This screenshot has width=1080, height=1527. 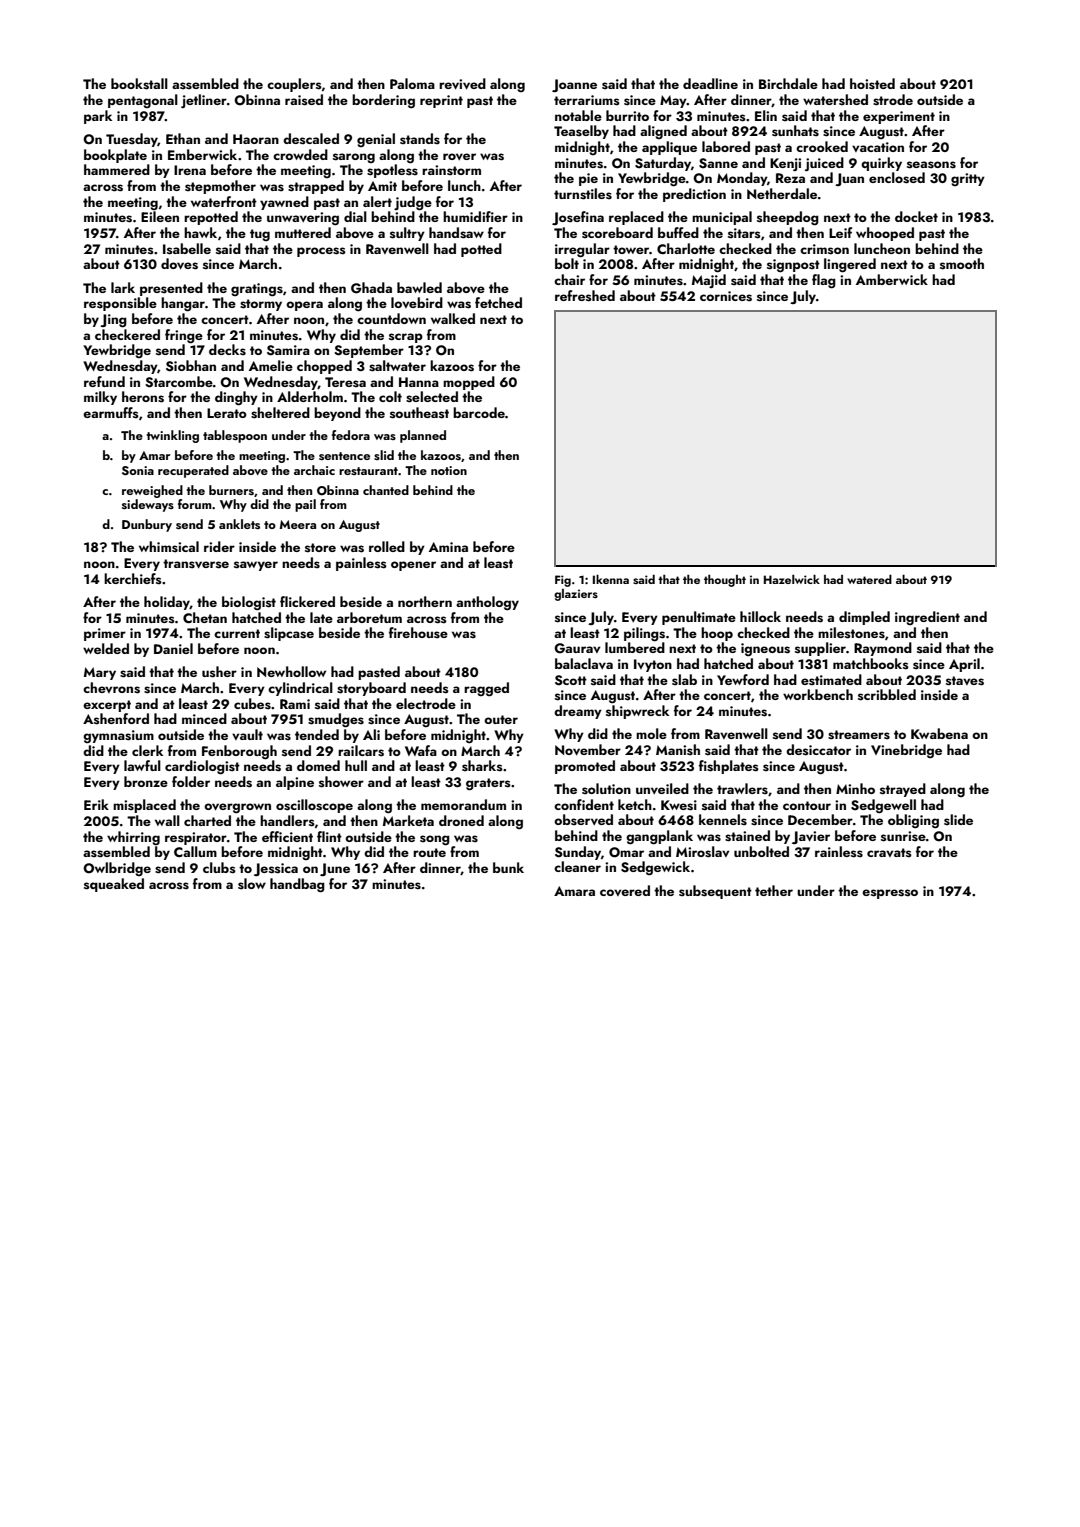 What do you see at coordinates (462, 84) in the screenshot?
I see `revived` at bounding box center [462, 84].
